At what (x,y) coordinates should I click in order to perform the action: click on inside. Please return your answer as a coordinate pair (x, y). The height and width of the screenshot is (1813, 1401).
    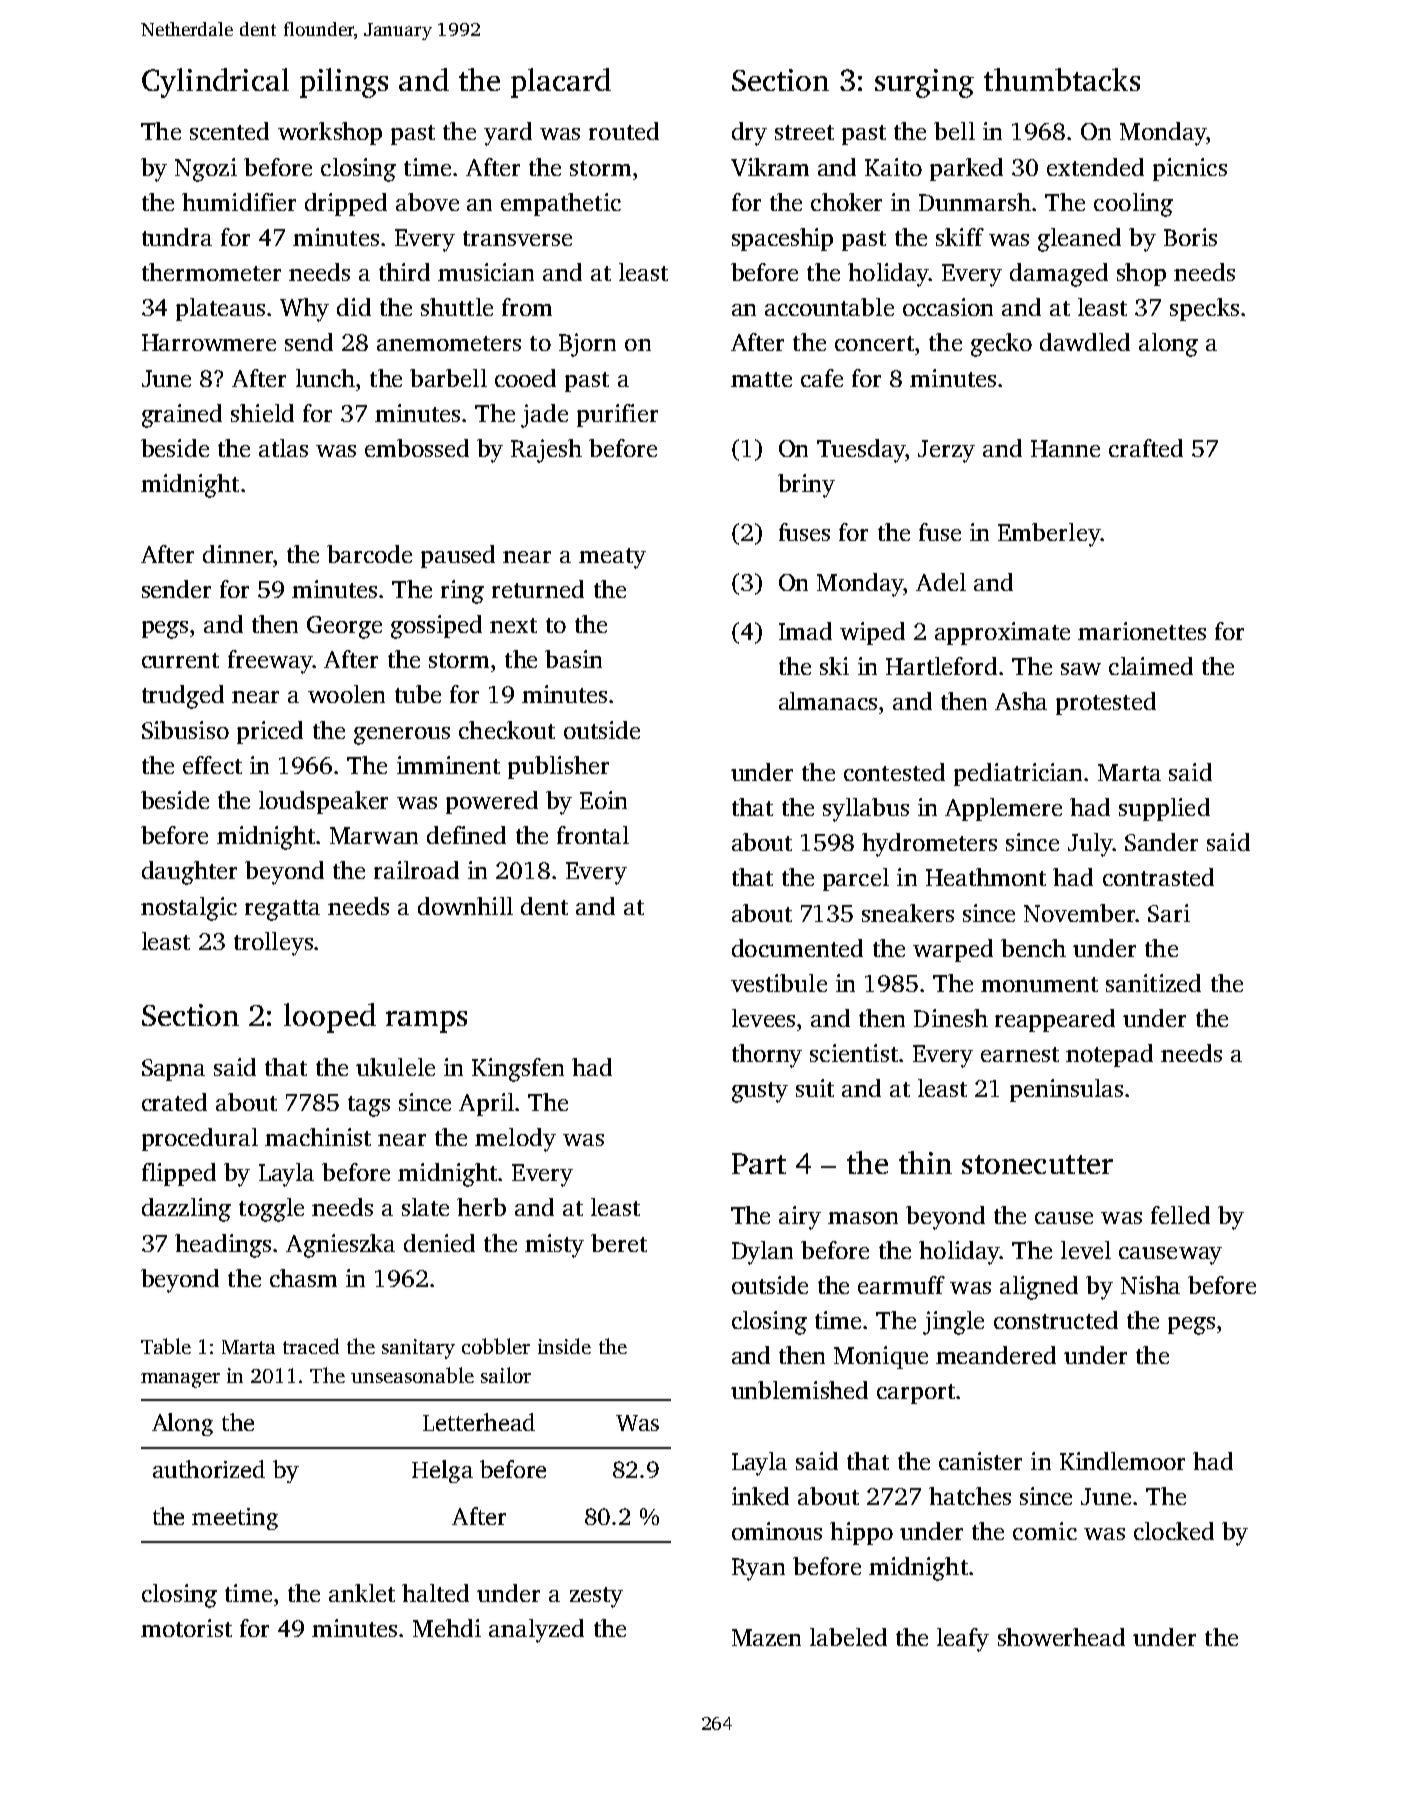
    Looking at the image, I should click on (564, 1346).
